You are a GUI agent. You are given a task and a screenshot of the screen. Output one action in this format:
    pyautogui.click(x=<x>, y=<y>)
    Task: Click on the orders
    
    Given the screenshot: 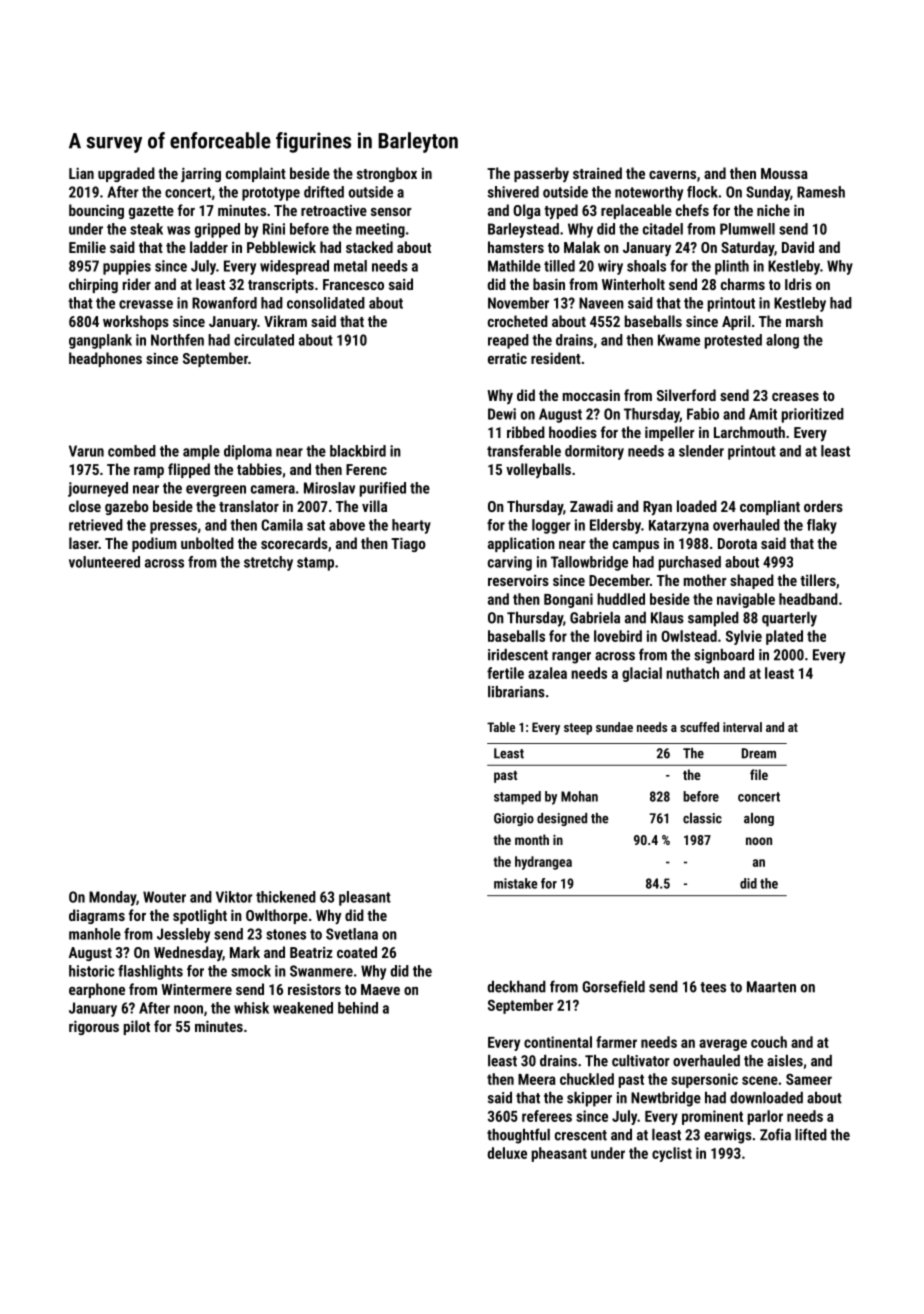 What is the action you would take?
    pyautogui.click(x=823, y=506)
